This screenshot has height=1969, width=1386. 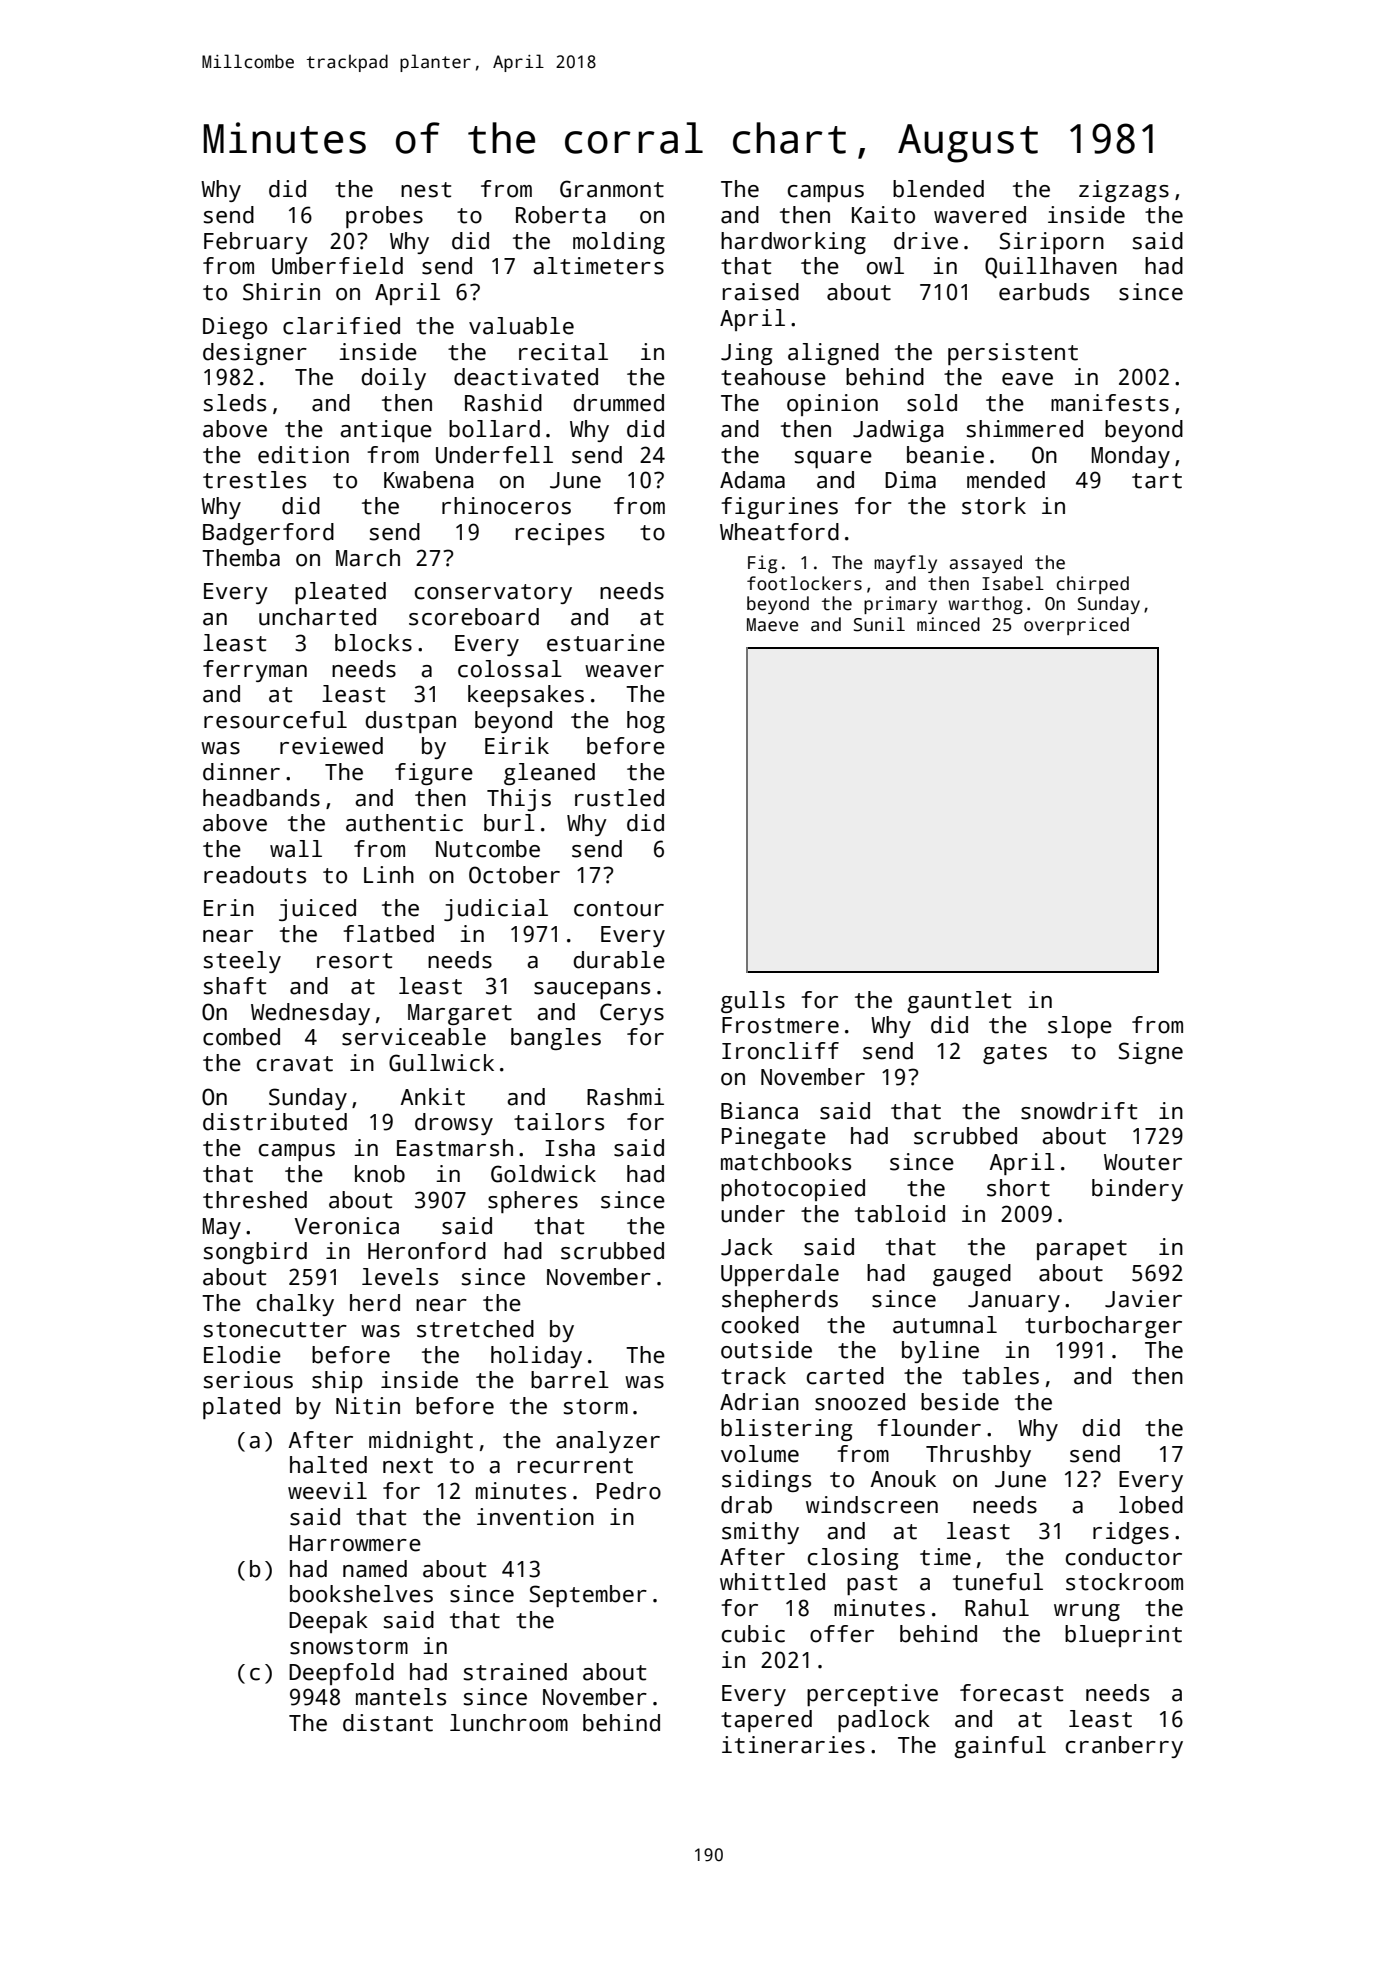 What do you see at coordinates (1143, 1299) in the screenshot?
I see `Javier` at bounding box center [1143, 1299].
